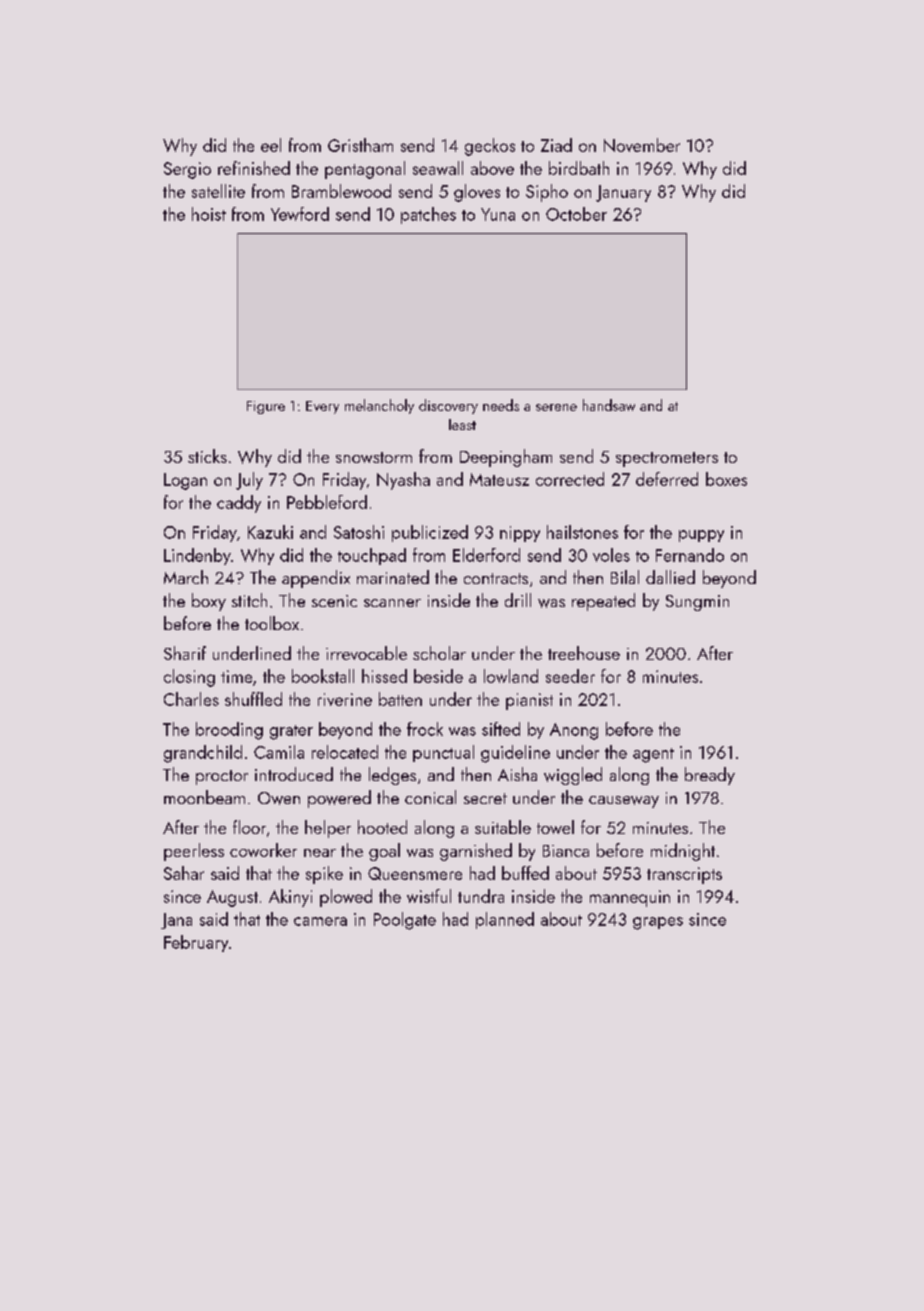  Describe the element at coordinates (176, 921) in the screenshot. I see `Jana` at that location.
